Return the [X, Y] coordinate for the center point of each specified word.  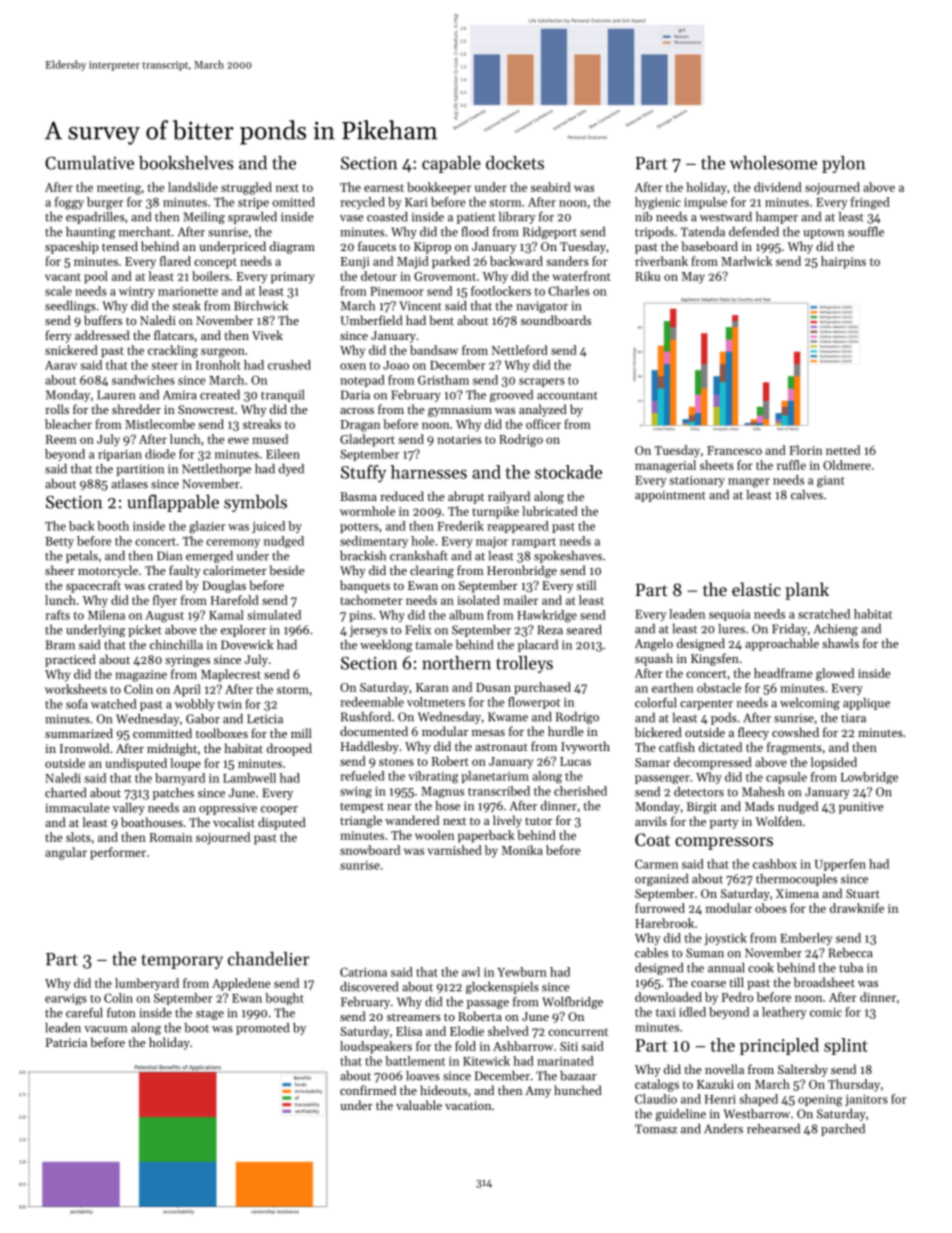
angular [66, 853]
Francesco [734, 450]
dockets [515, 163]
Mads [759, 806]
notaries [459, 439]
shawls [840, 643]
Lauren [116, 395]
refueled [362, 776]
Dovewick [247, 645]
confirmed [368, 1090]
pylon [843, 164]
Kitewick [486, 1061]
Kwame [508, 717]
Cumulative [89, 163]
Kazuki [715, 1084]
